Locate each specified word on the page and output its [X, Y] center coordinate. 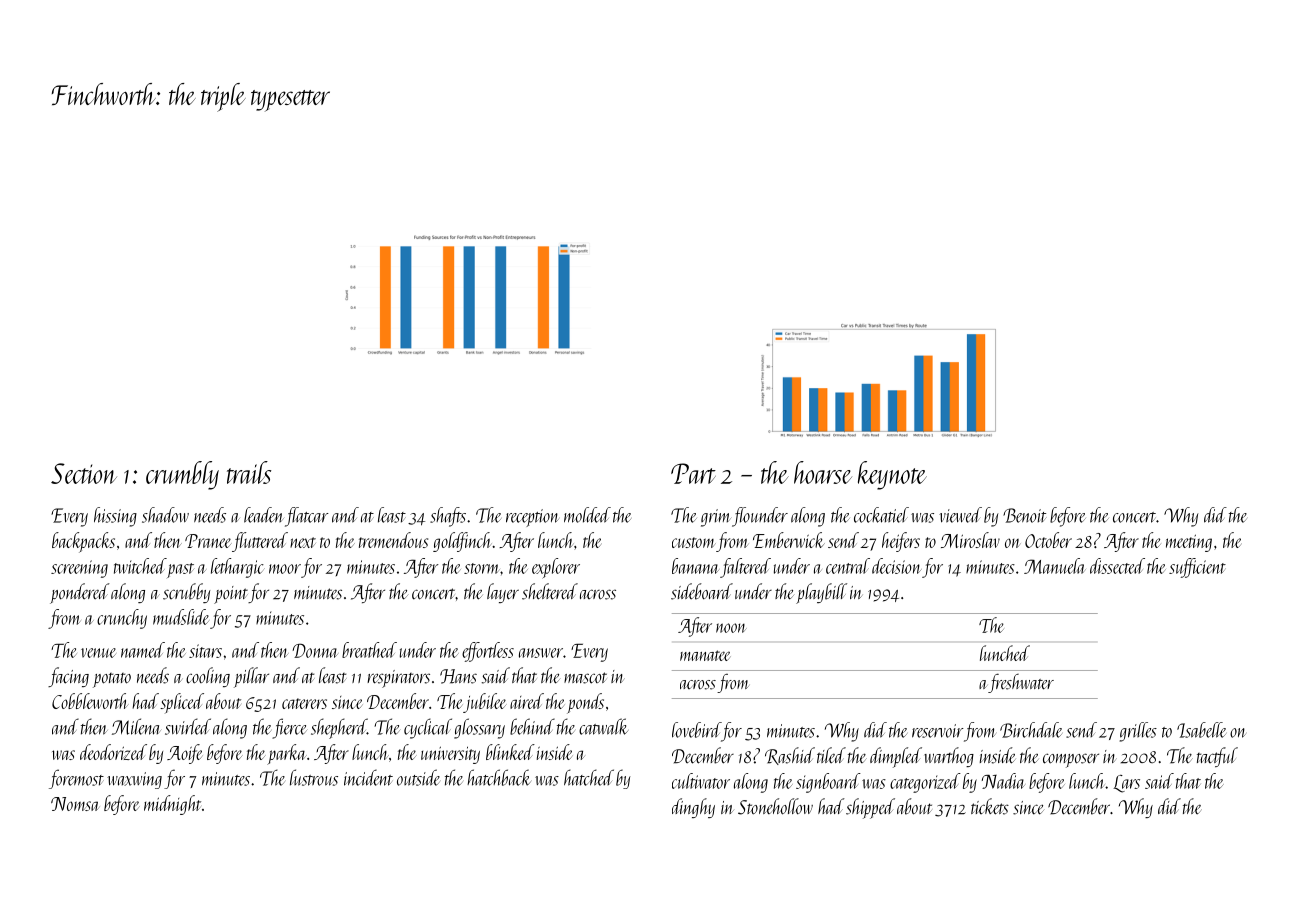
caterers [304, 703]
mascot [585, 678]
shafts [448, 517]
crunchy [122, 619]
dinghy [693, 808]
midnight [172, 805]
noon [731, 628]
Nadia [1003, 781]
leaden [264, 515]
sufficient [1197, 568]
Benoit [1024, 515]
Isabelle [1201, 730]
